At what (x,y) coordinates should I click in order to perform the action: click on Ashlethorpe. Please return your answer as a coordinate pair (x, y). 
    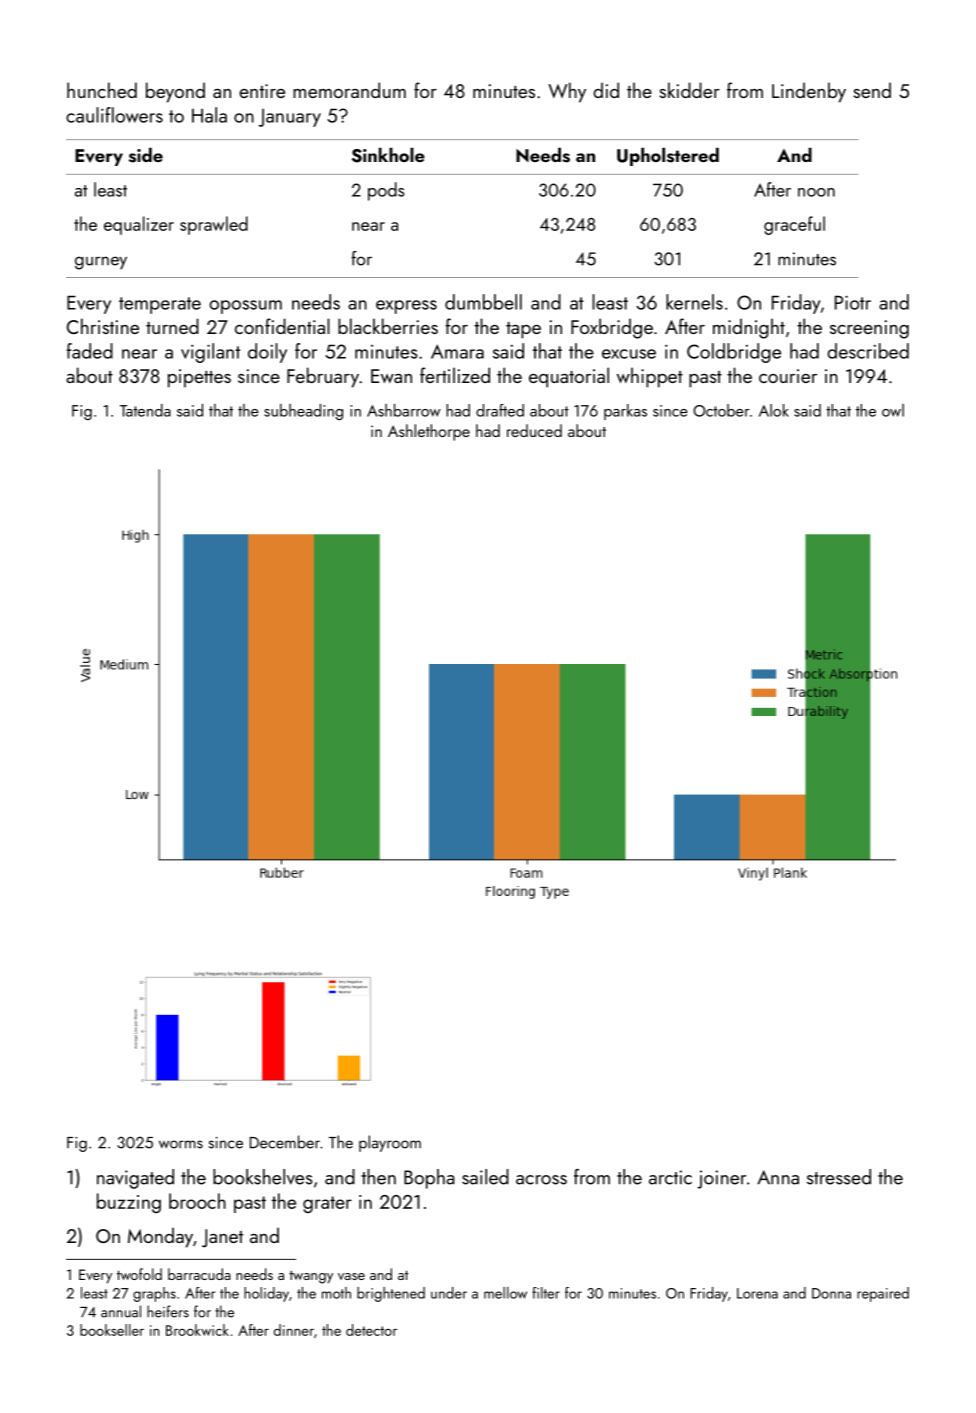
    Looking at the image, I should click on (429, 432).
